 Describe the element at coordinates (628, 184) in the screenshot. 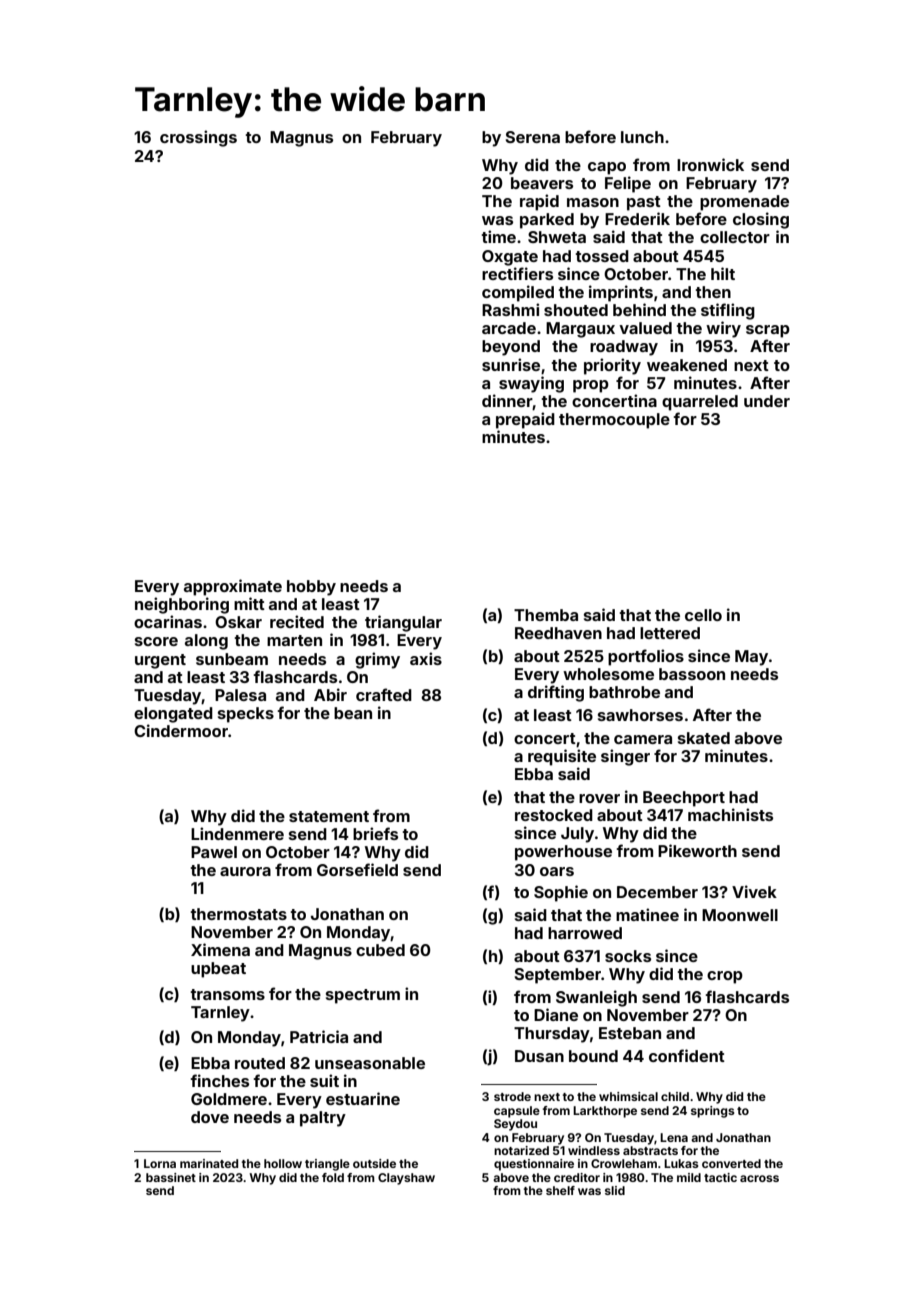

I see `Felipe` at that location.
